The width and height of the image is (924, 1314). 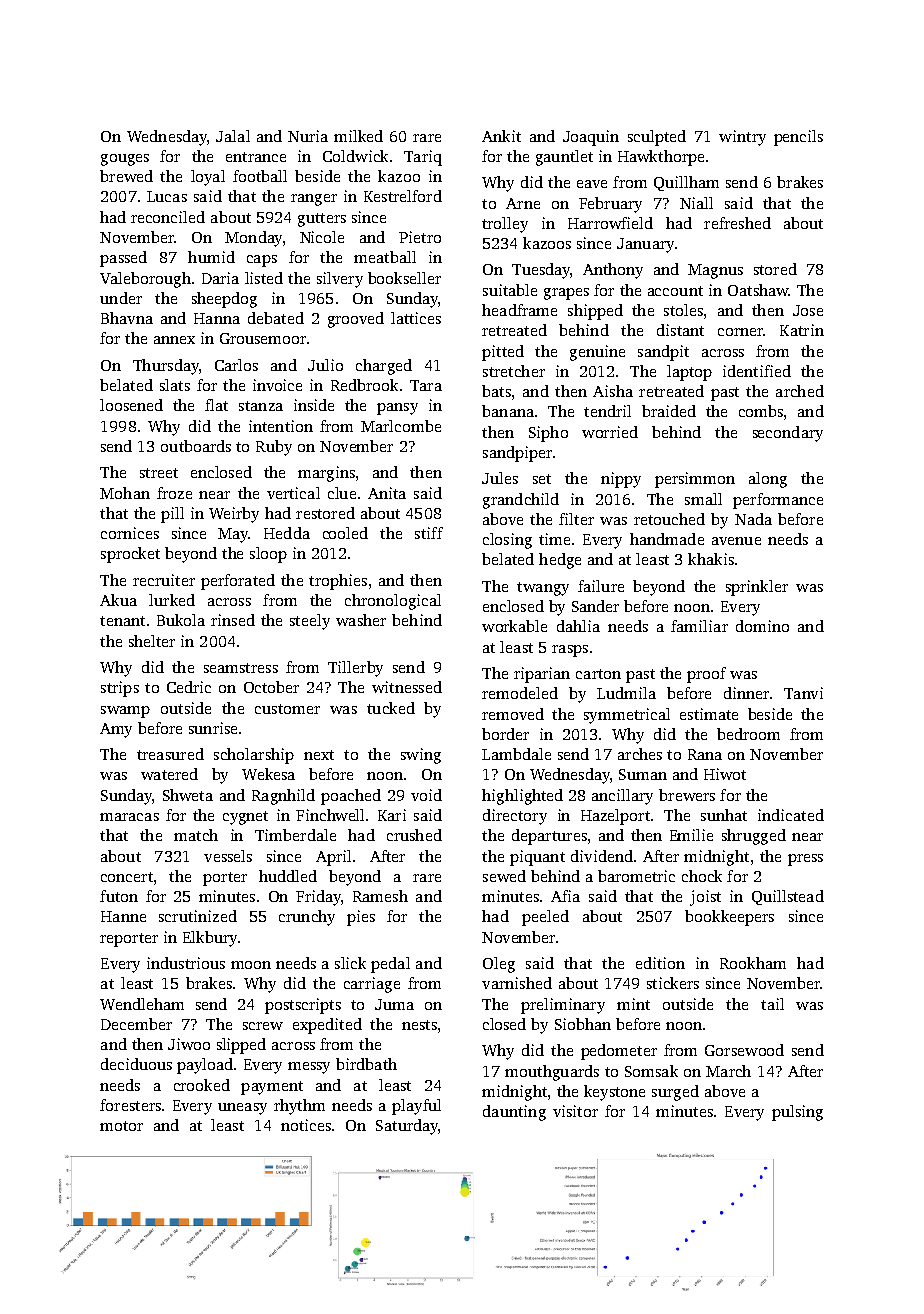 I want to click on huddled, so click(x=288, y=876).
